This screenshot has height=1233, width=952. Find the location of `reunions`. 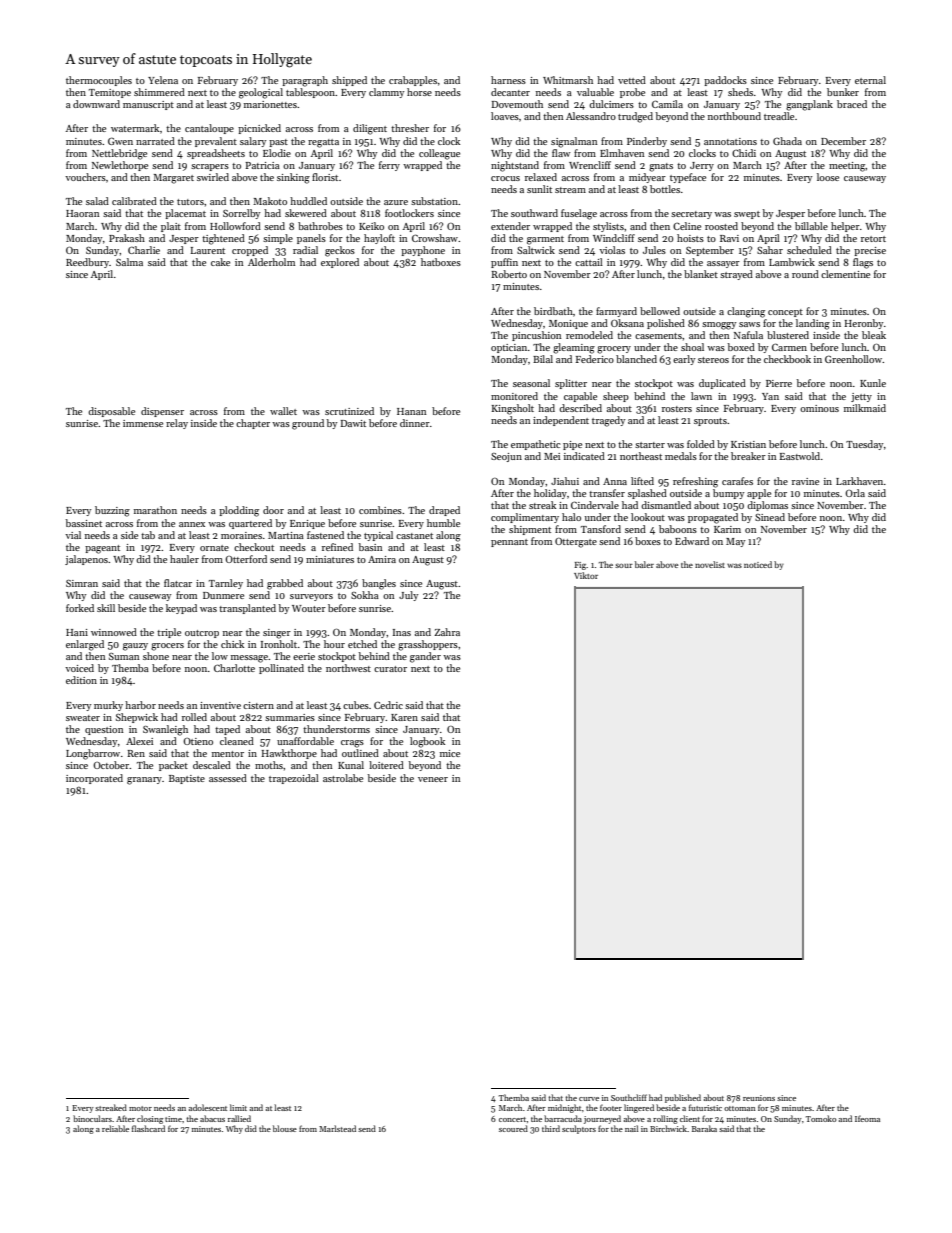

reunions is located at coordinates (759, 1098).
